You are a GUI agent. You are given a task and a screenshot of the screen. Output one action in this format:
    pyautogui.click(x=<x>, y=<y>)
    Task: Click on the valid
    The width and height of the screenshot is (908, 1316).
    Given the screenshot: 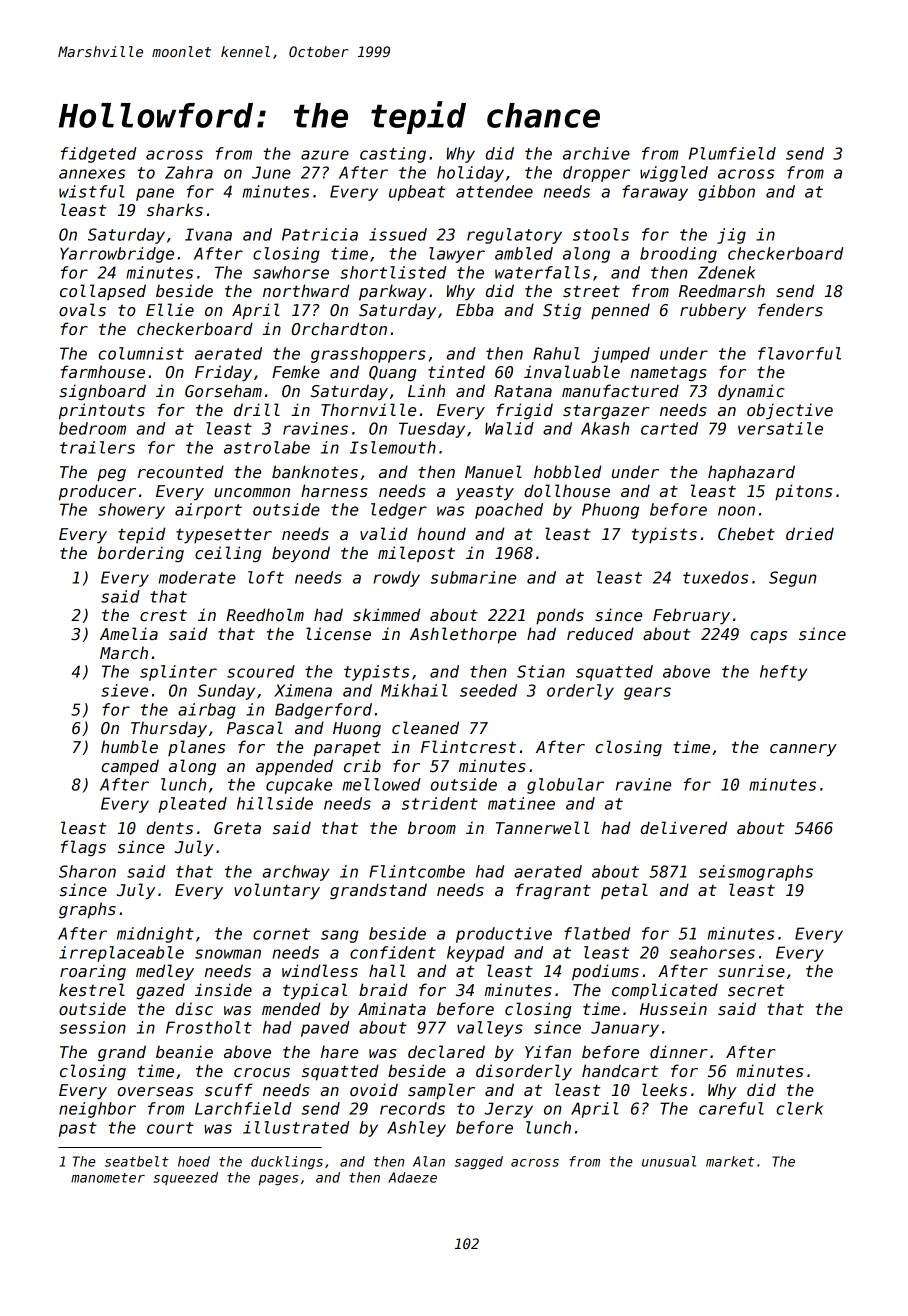 What is the action you would take?
    pyautogui.click(x=384, y=533)
